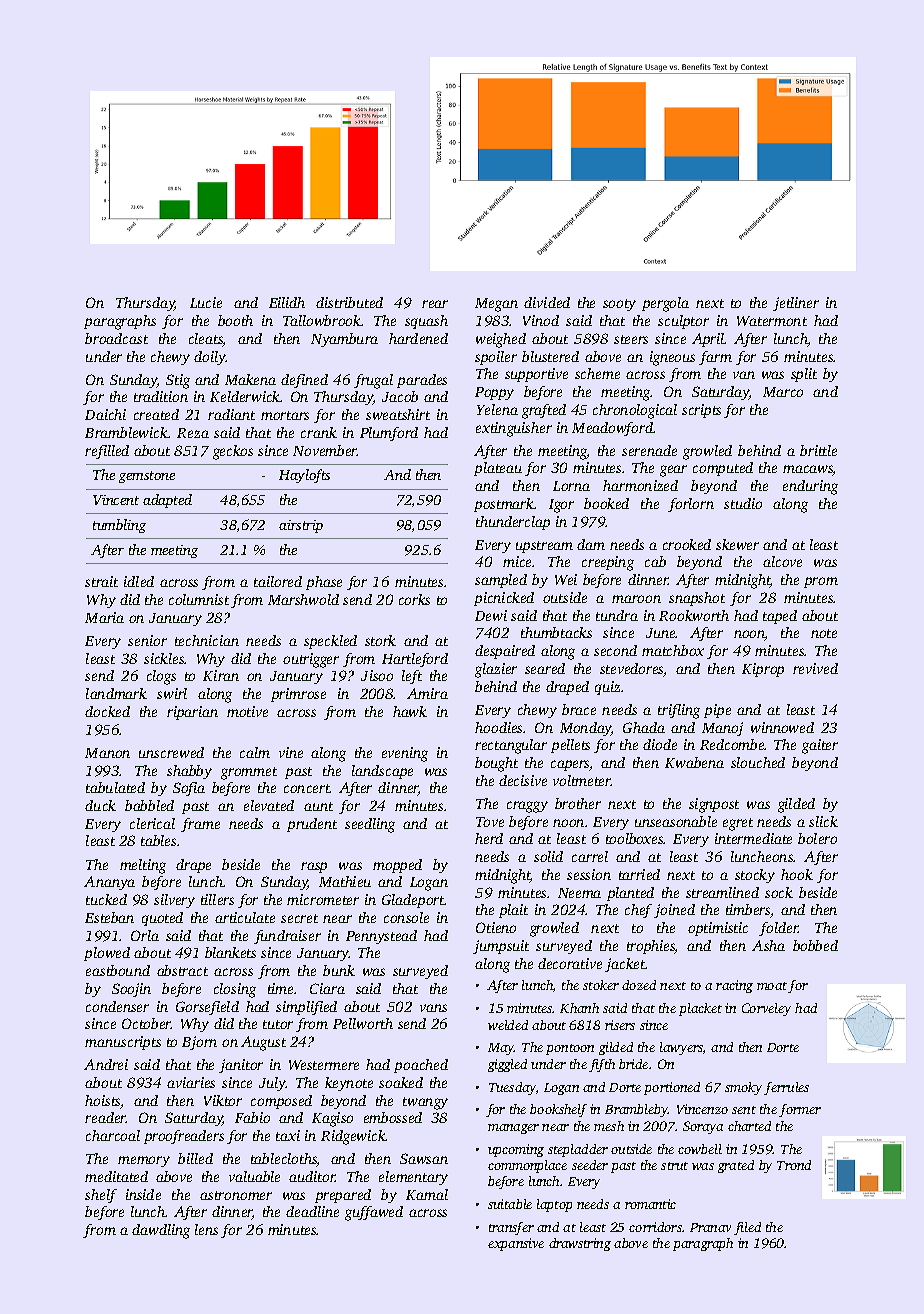 The image size is (924, 1314). What do you see at coordinates (381, 937) in the screenshot?
I see `Pennystead` at bounding box center [381, 937].
